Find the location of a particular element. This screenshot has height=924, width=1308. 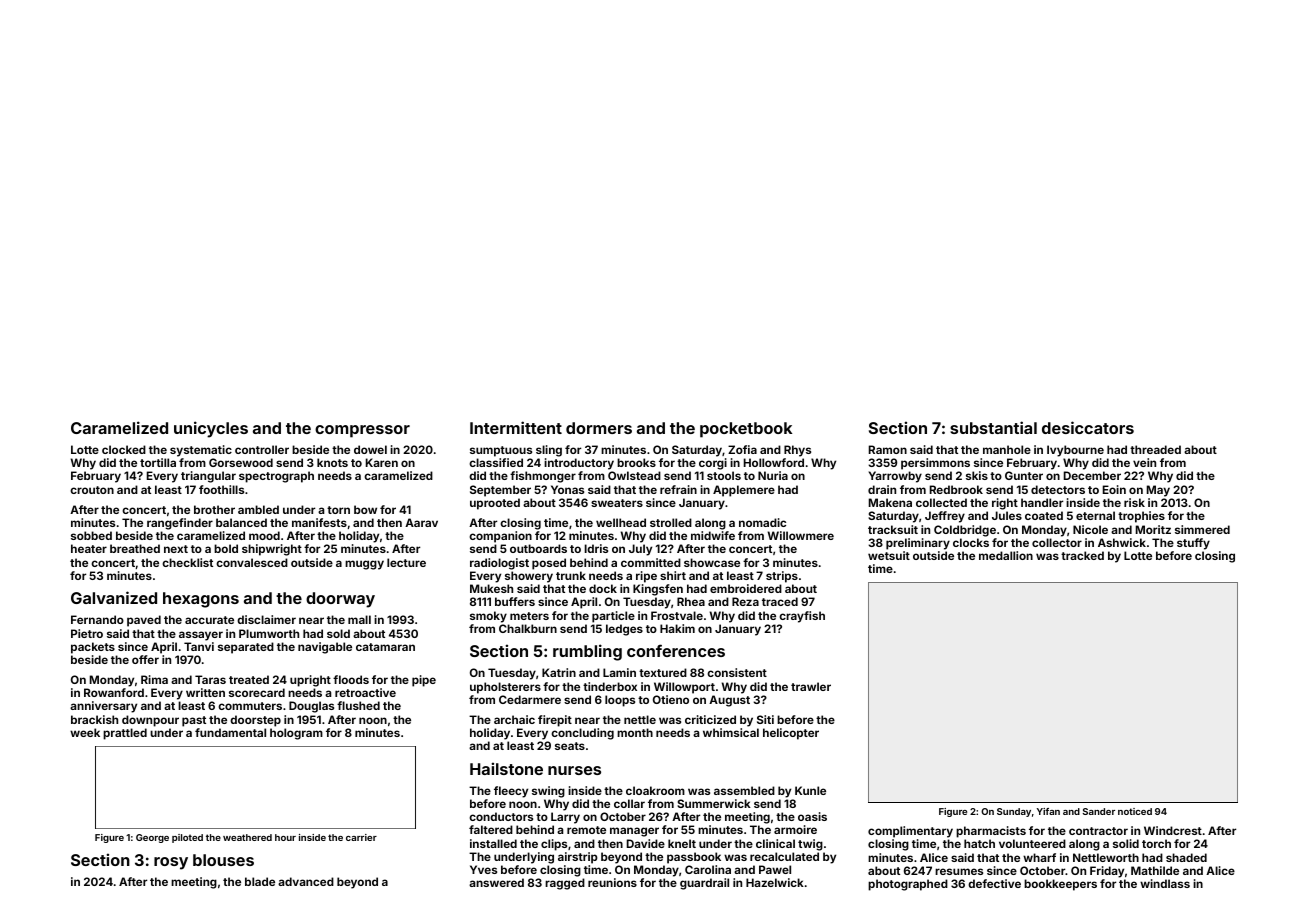

pocketbook is located at coordinates (746, 430).
